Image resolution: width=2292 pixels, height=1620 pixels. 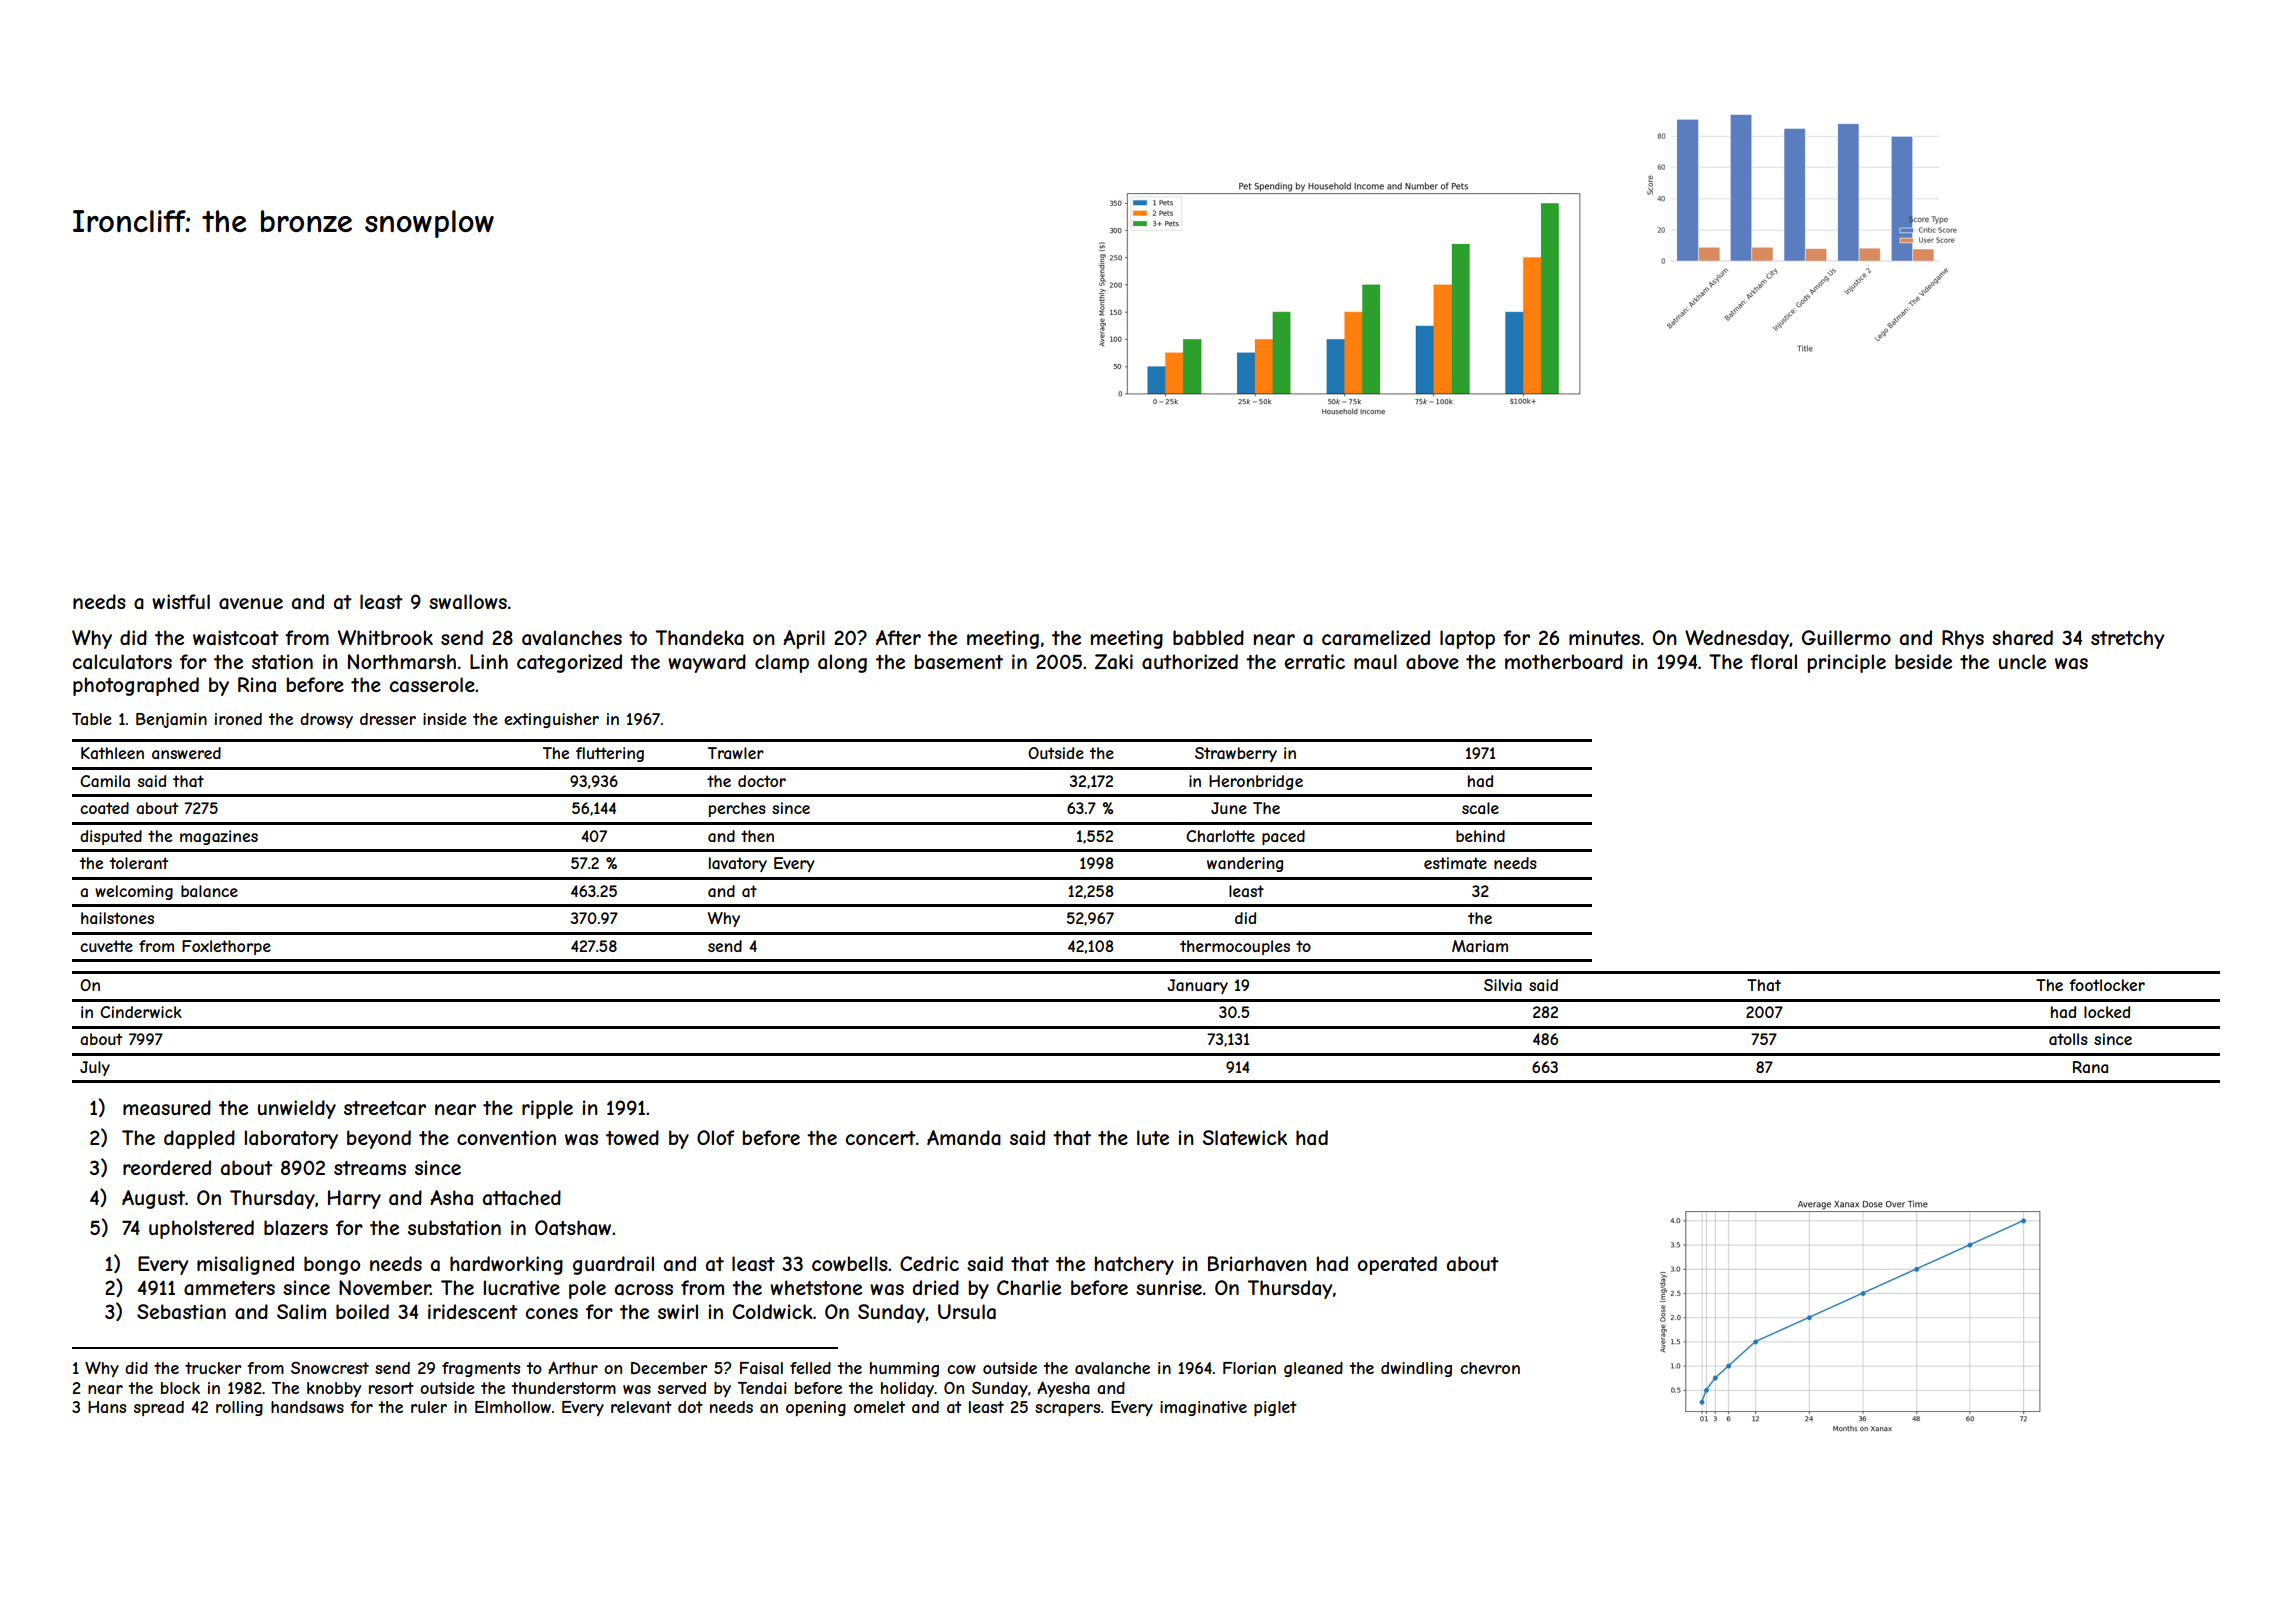 I want to click on scale, so click(x=1480, y=808).
